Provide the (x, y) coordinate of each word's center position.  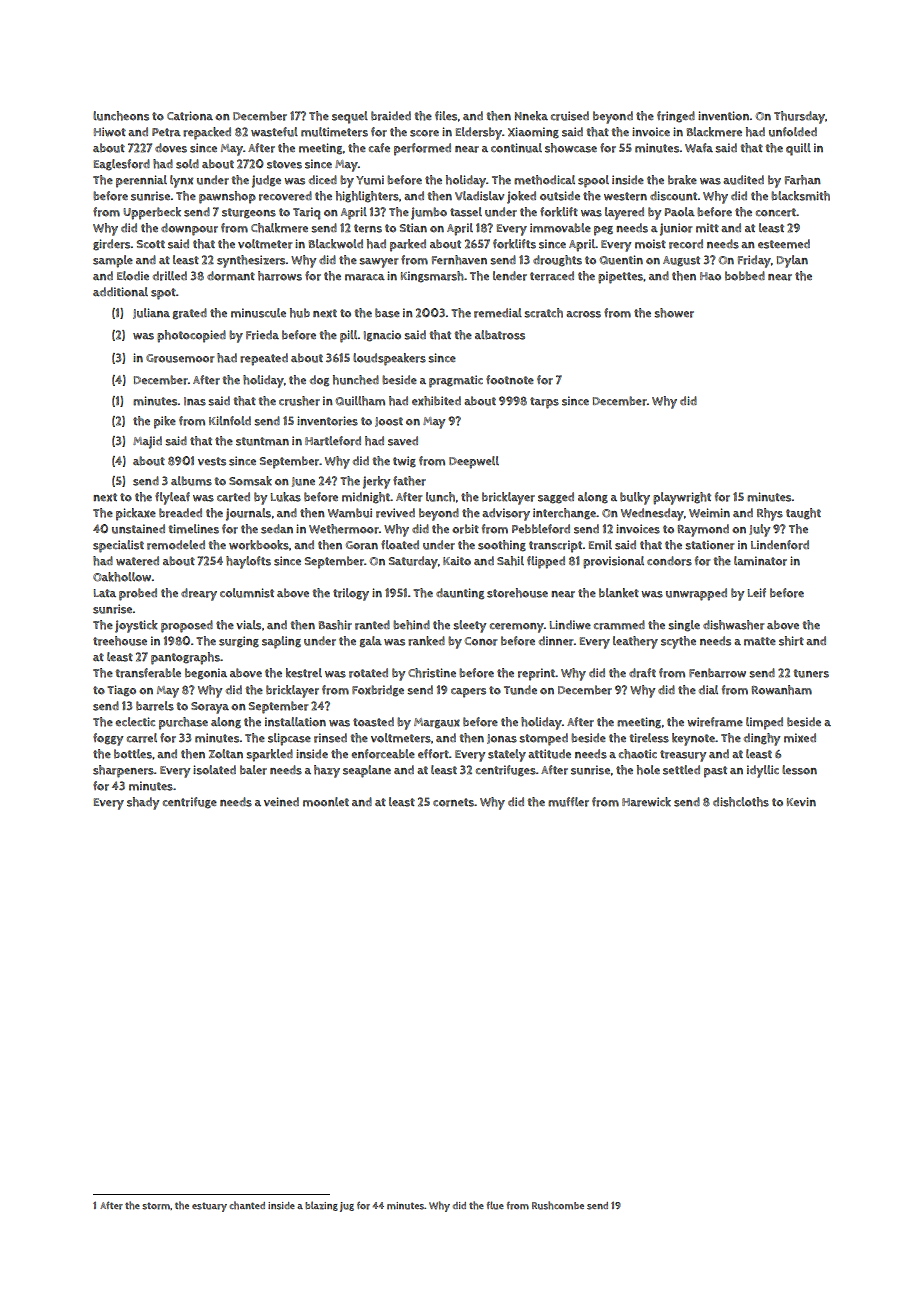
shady (143, 803)
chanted (247, 1205)
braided (391, 116)
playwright (682, 498)
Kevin (801, 801)
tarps (544, 403)
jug (347, 1207)
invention (724, 116)
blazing (321, 1206)
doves (171, 148)
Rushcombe (558, 1205)
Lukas (286, 497)
